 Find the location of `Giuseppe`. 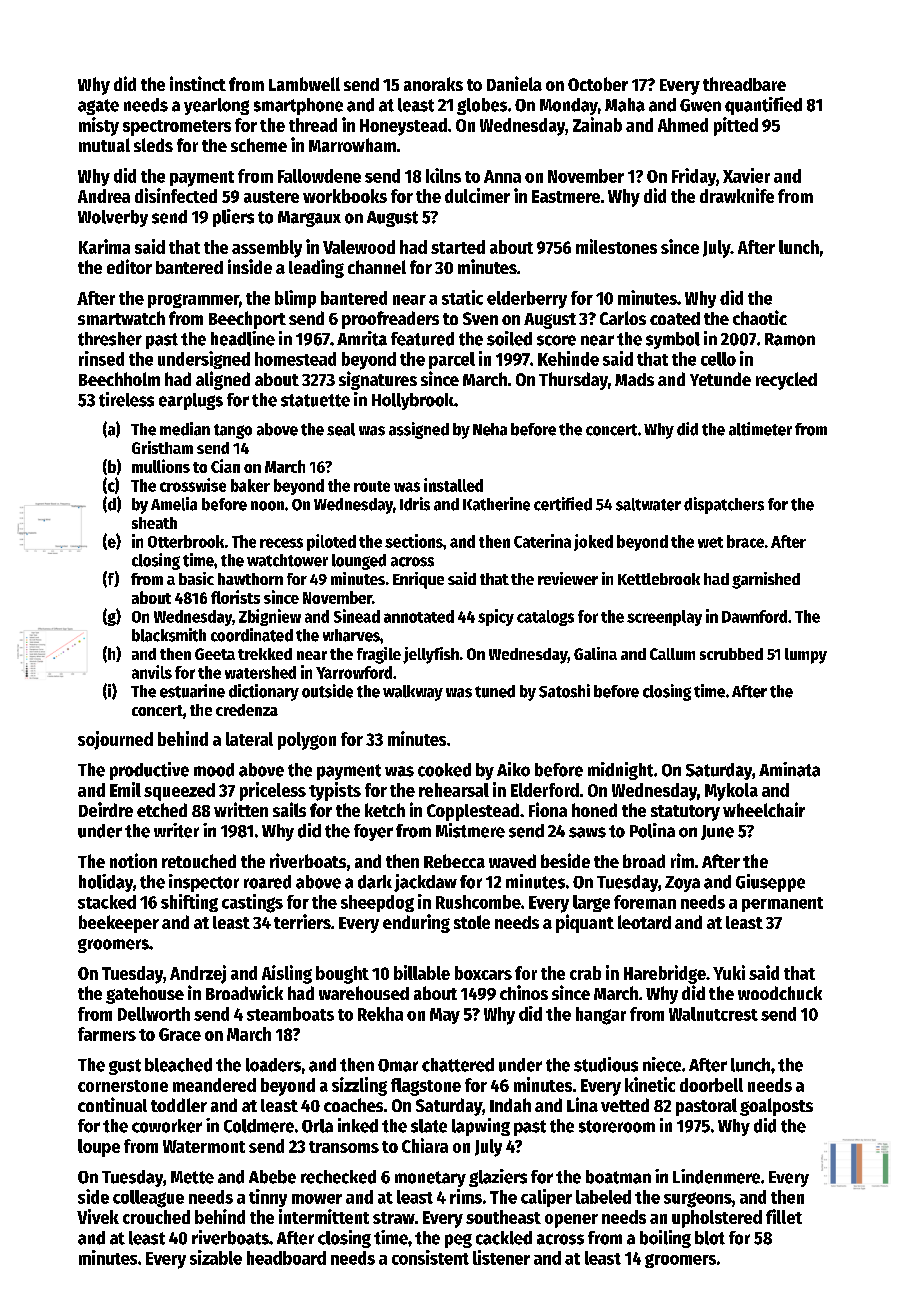

Giuseppe is located at coordinates (770, 883).
